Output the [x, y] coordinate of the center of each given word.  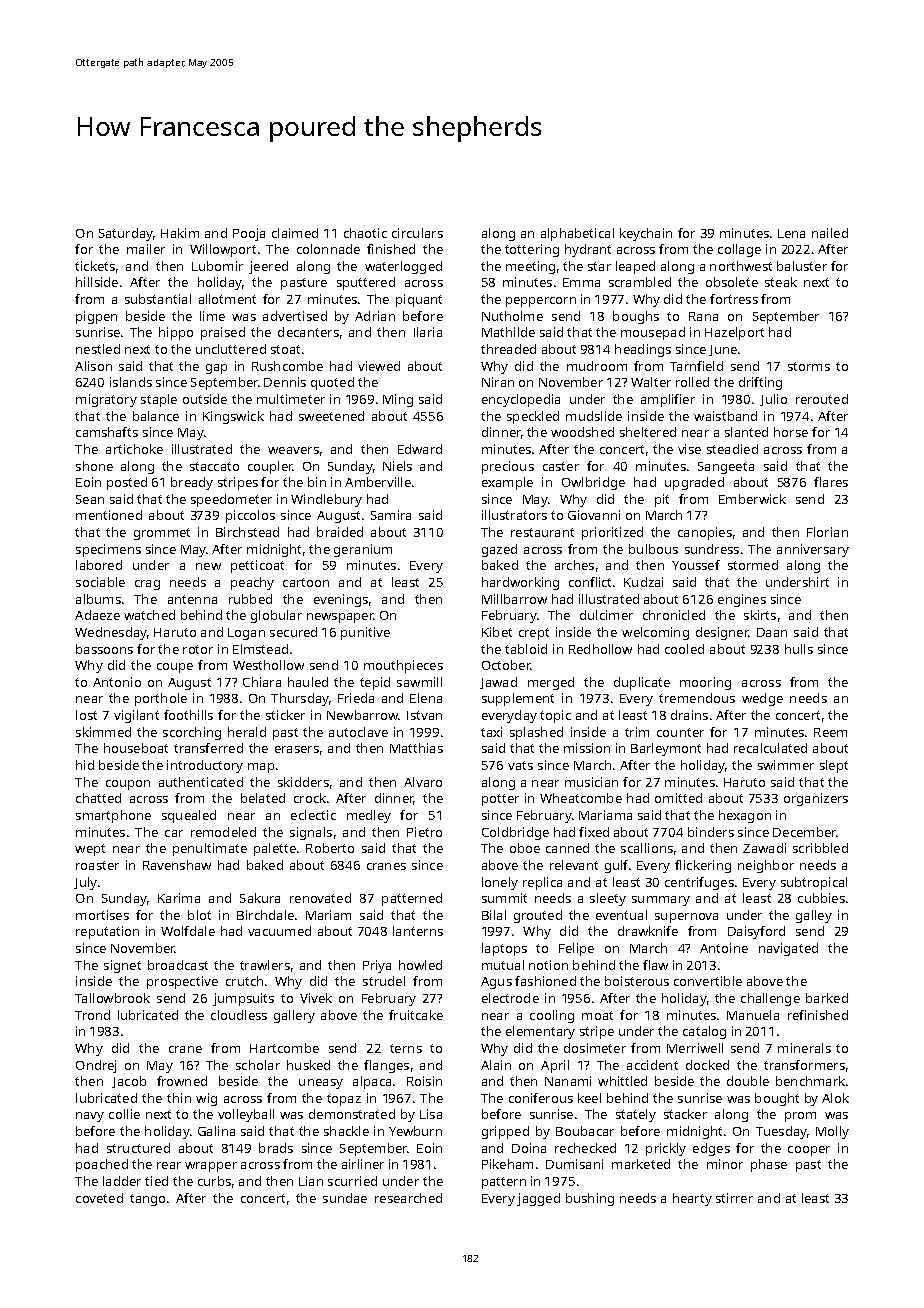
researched [408, 1198]
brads [276, 1148]
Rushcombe [287, 366]
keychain [646, 234]
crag [147, 585]
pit [662, 500]
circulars [417, 233]
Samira [391, 515]
